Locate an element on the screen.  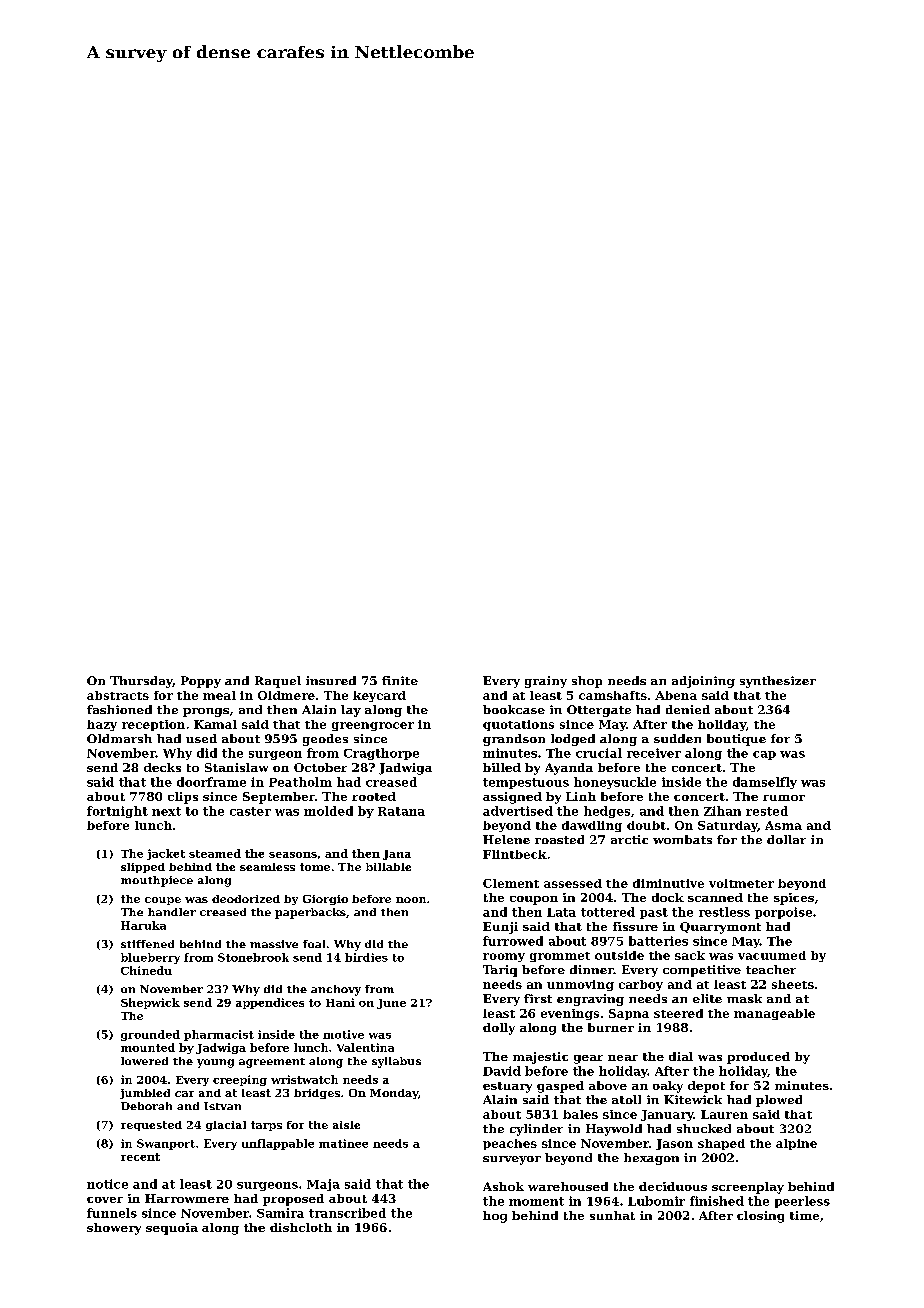
voltmeter is located at coordinates (741, 883).
